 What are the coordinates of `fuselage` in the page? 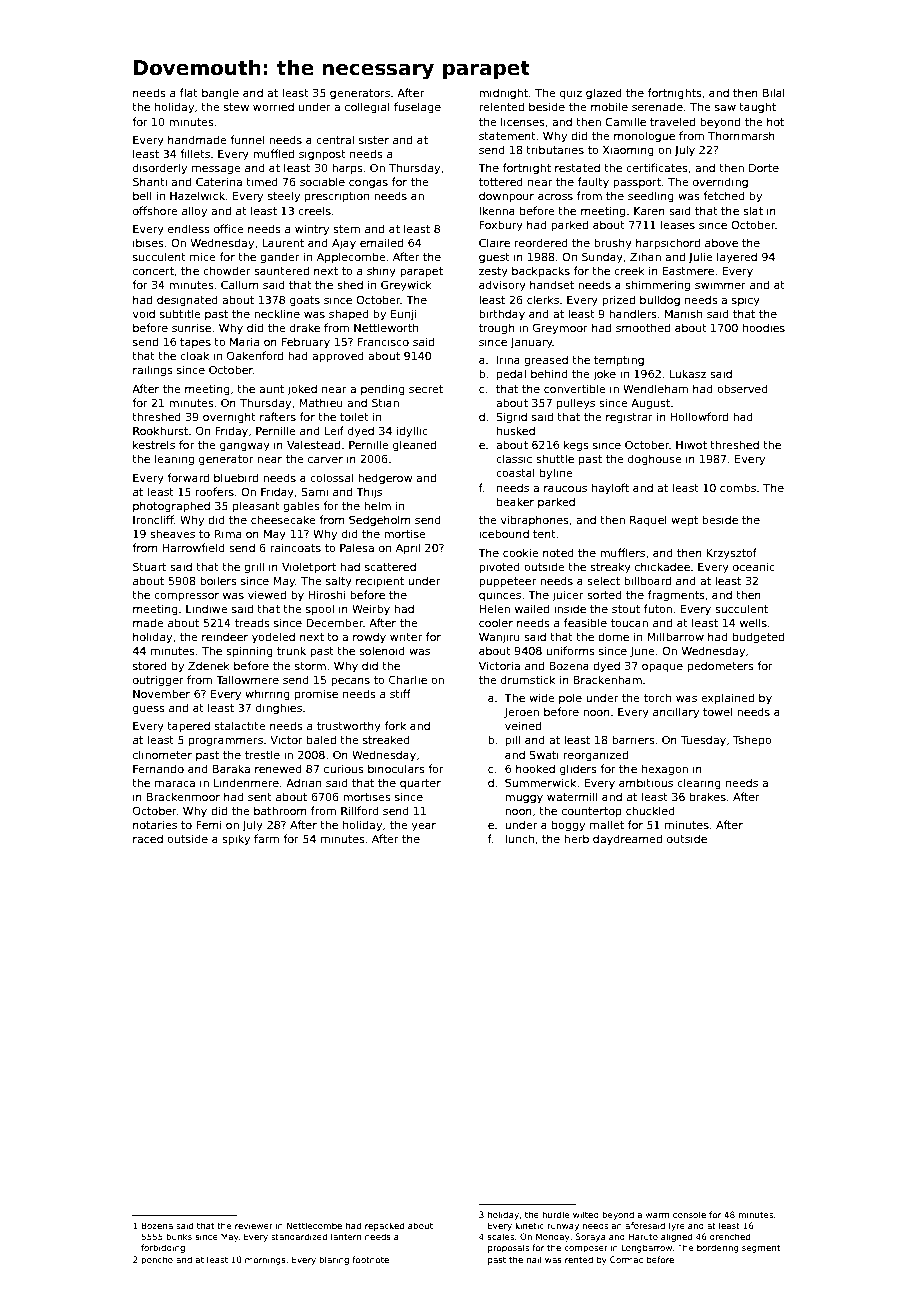 It's located at (417, 108).
